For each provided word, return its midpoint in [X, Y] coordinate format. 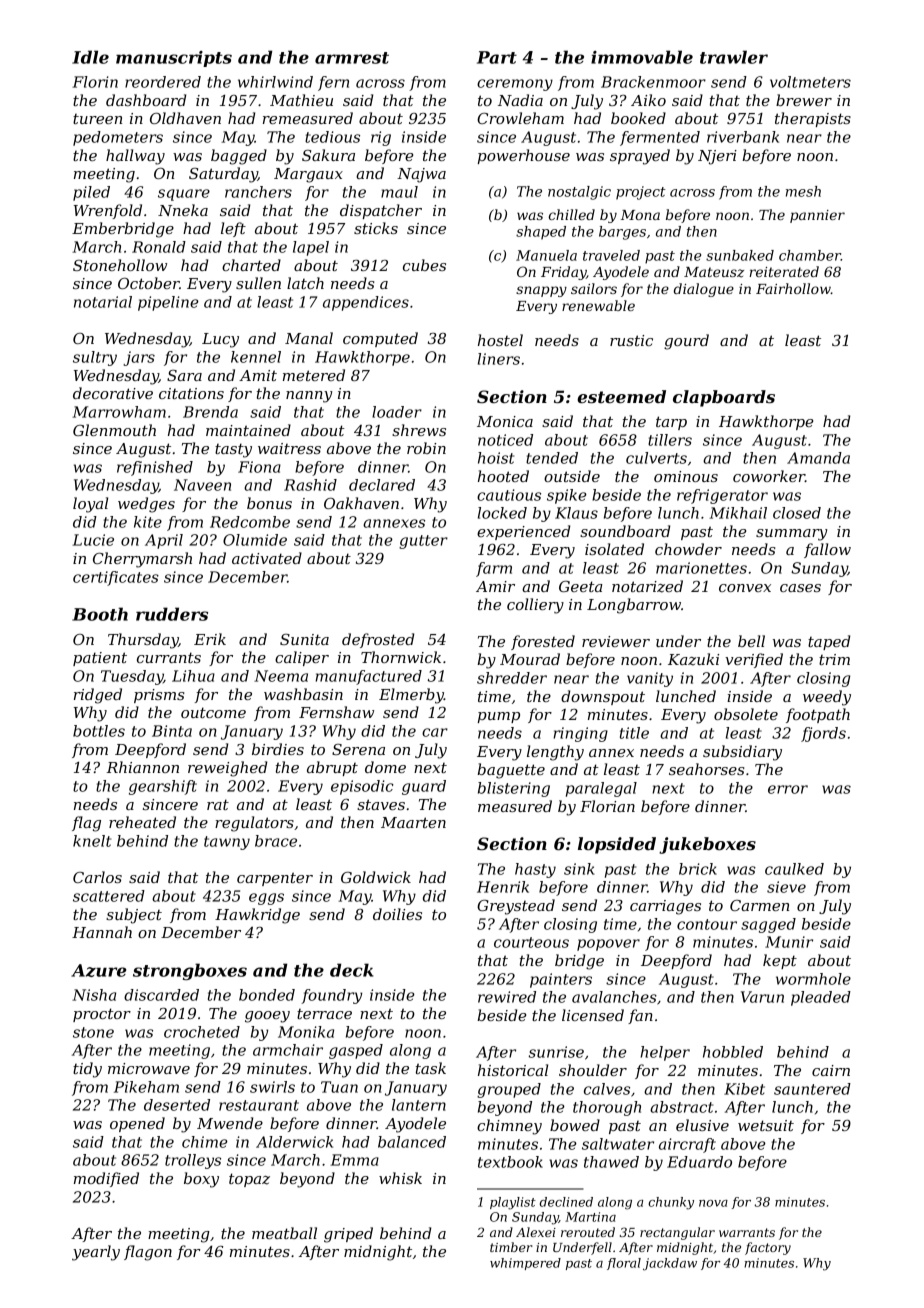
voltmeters [810, 82]
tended [552, 458]
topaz [249, 1180]
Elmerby [411, 696]
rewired [507, 997]
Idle [90, 57]
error [788, 789]
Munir [789, 942]
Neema [281, 676]
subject [134, 916]
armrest [352, 58]
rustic [631, 340]
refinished [155, 468]
